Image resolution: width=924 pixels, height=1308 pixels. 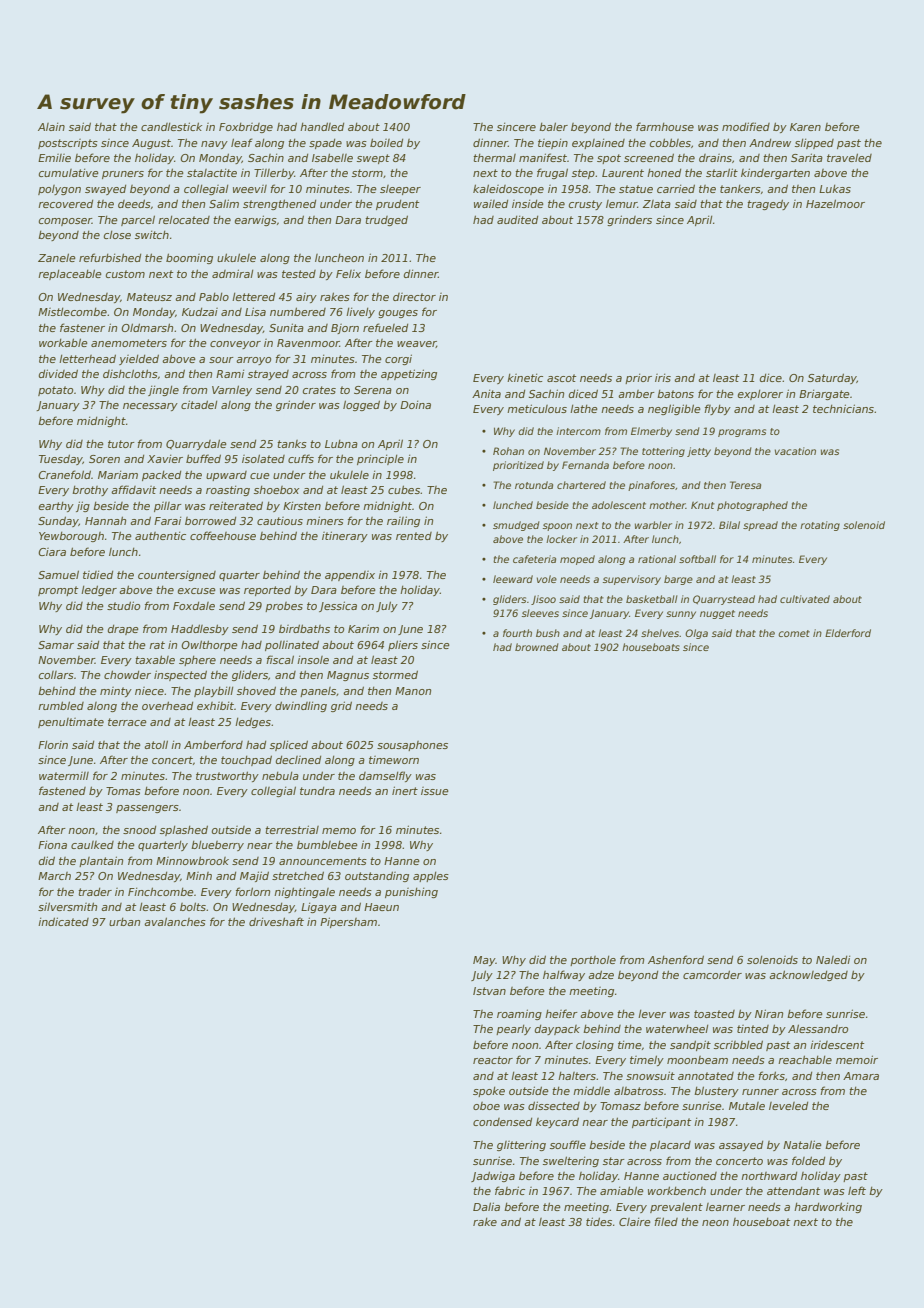 What do you see at coordinates (561, 378) in the page?
I see `ascot` at bounding box center [561, 378].
